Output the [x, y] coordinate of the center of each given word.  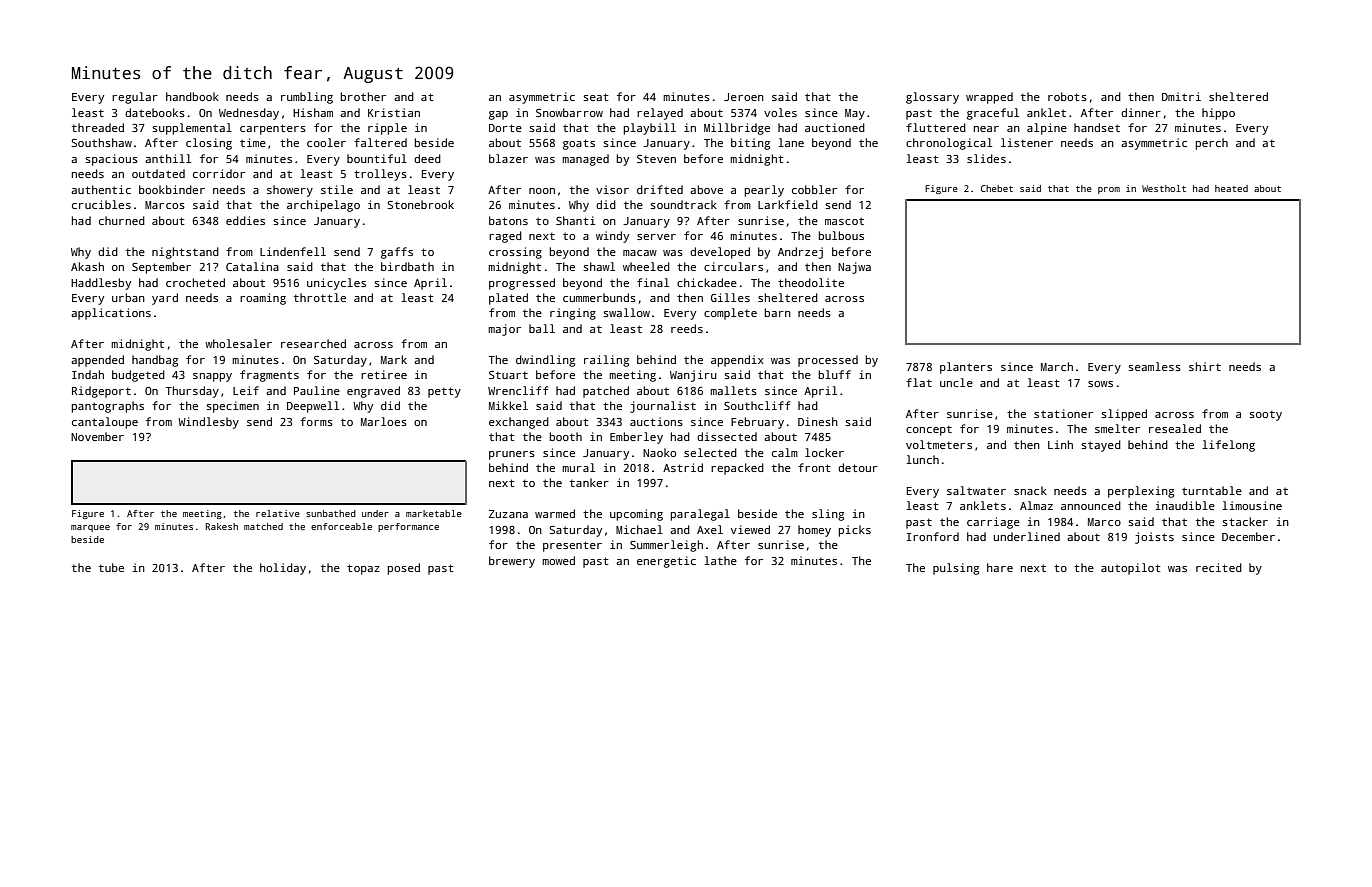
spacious [111, 160]
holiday [283, 569]
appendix [737, 361]
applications [111, 314]
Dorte [505, 128]
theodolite [811, 282]
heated [1231, 188]
